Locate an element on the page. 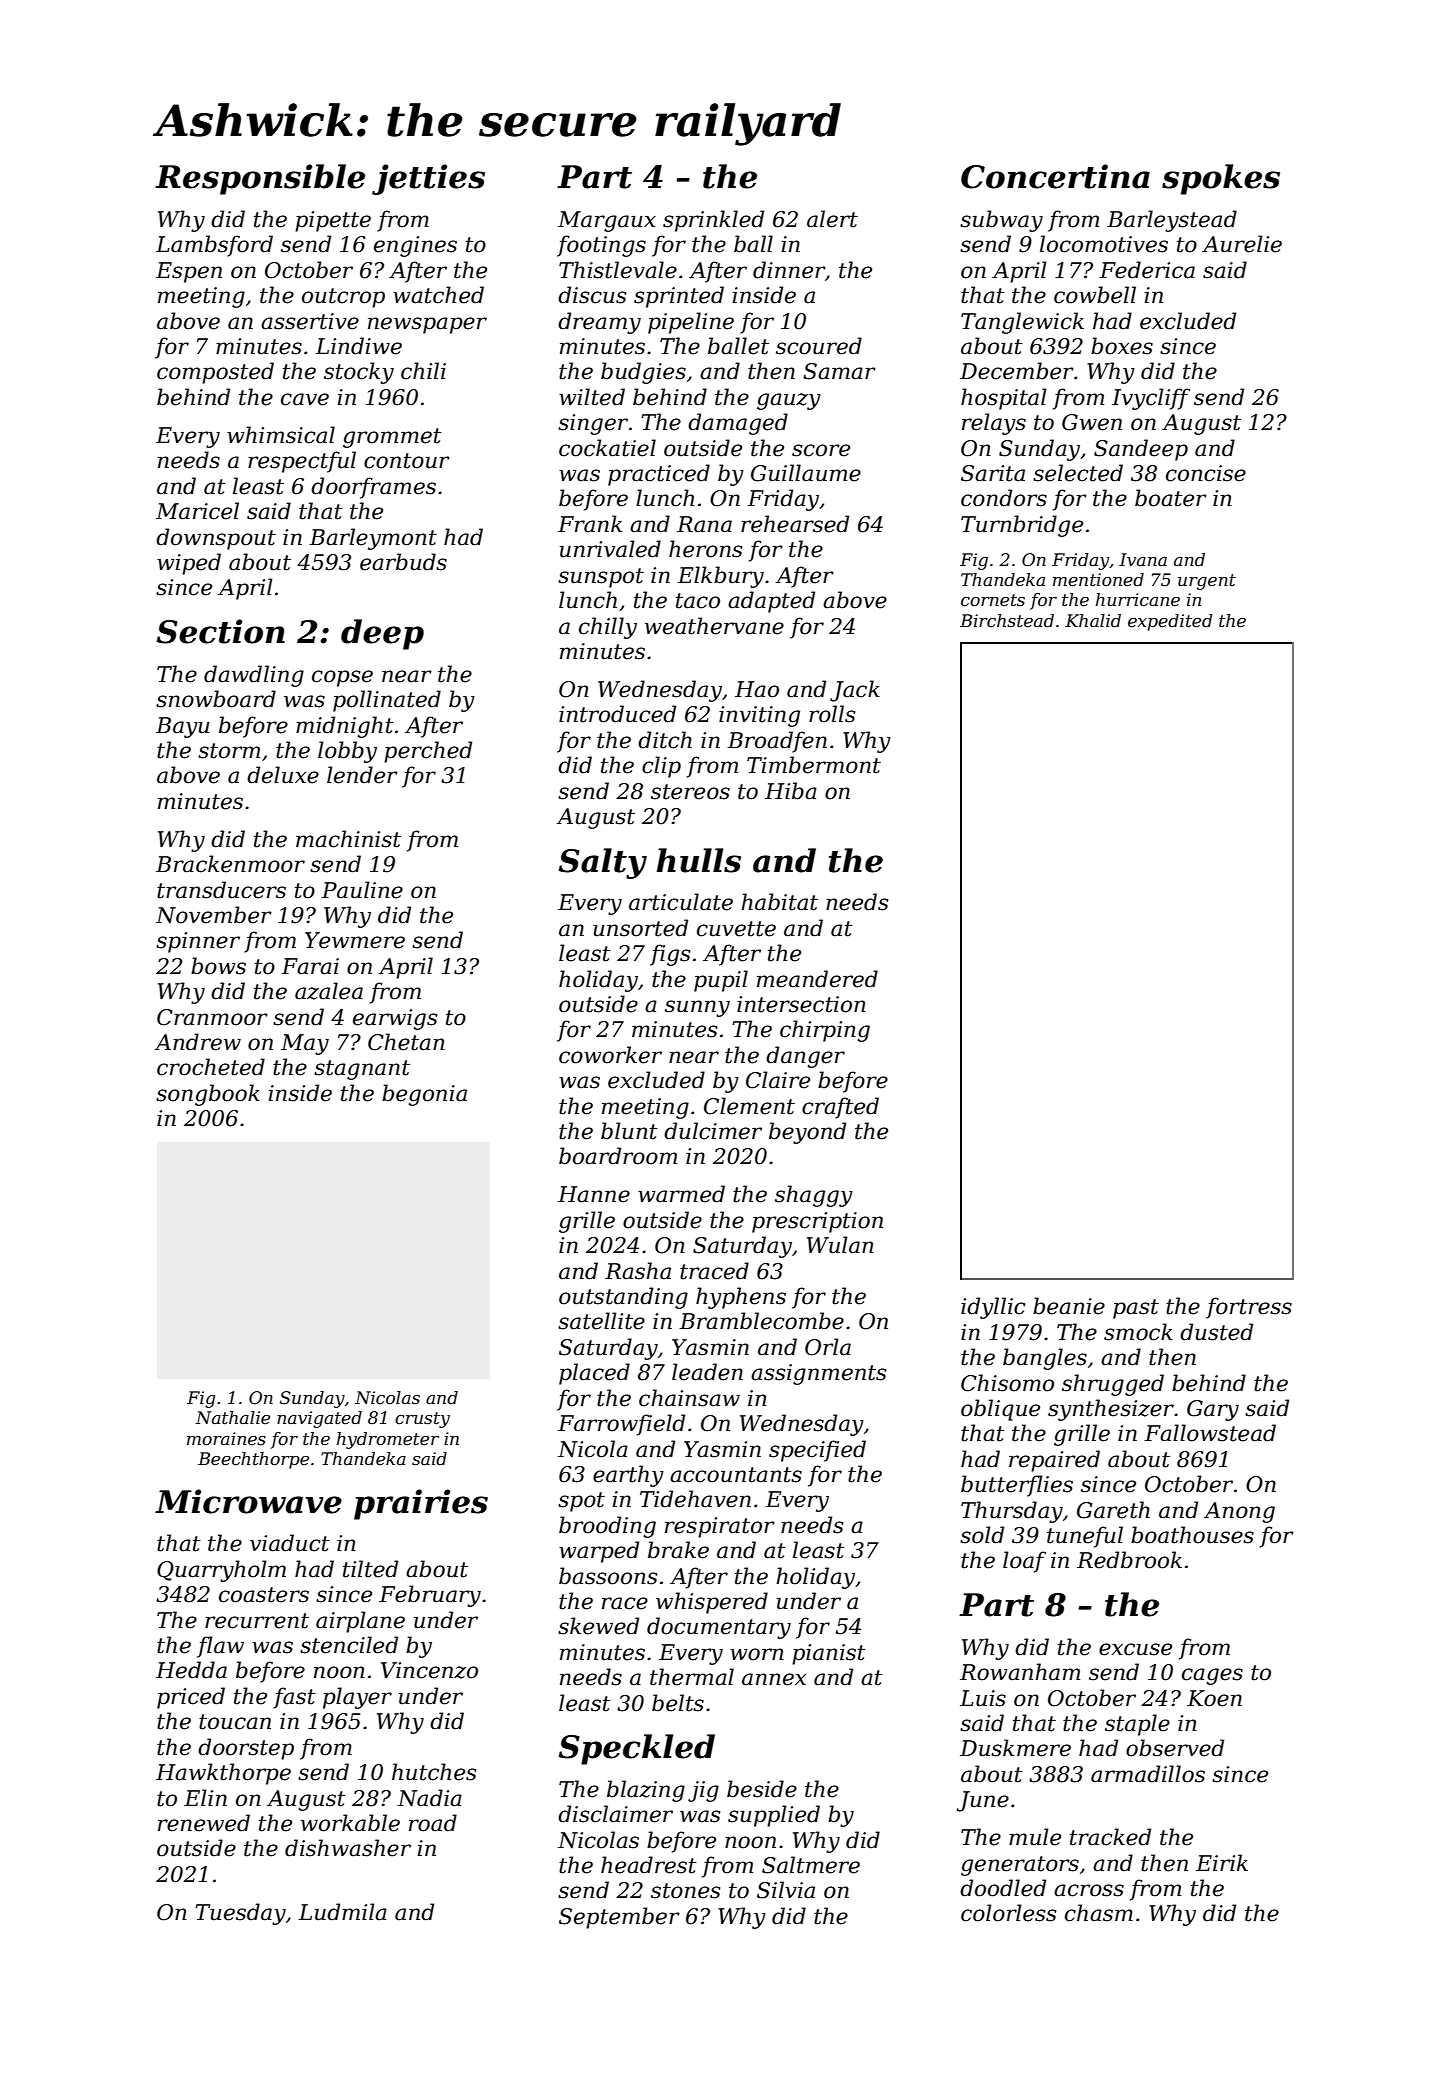 Image resolution: width=1450 pixels, height=2100 pixels. Nadia is located at coordinates (429, 1798).
